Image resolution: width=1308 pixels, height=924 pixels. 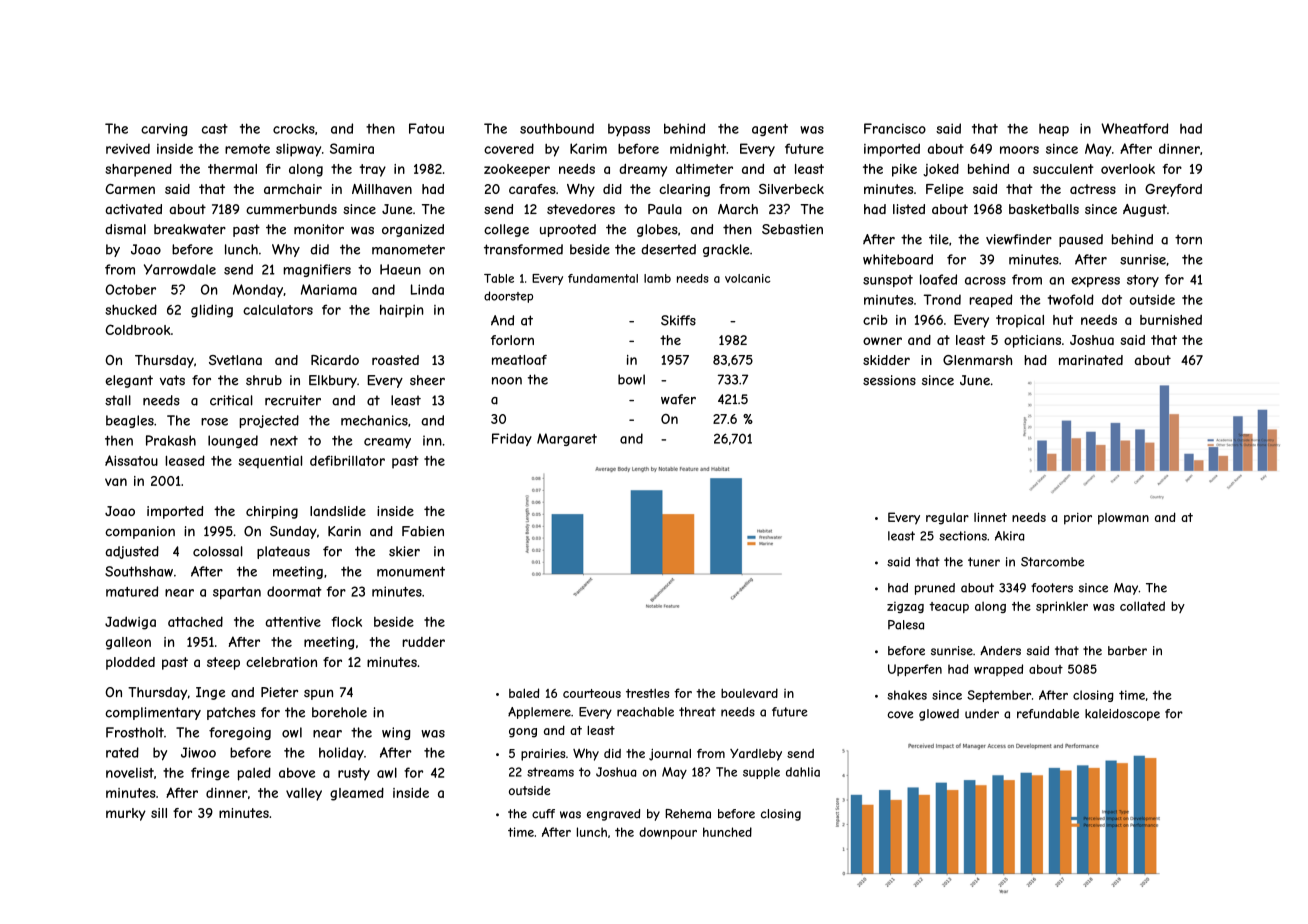 I want to click on listed, so click(x=909, y=209).
